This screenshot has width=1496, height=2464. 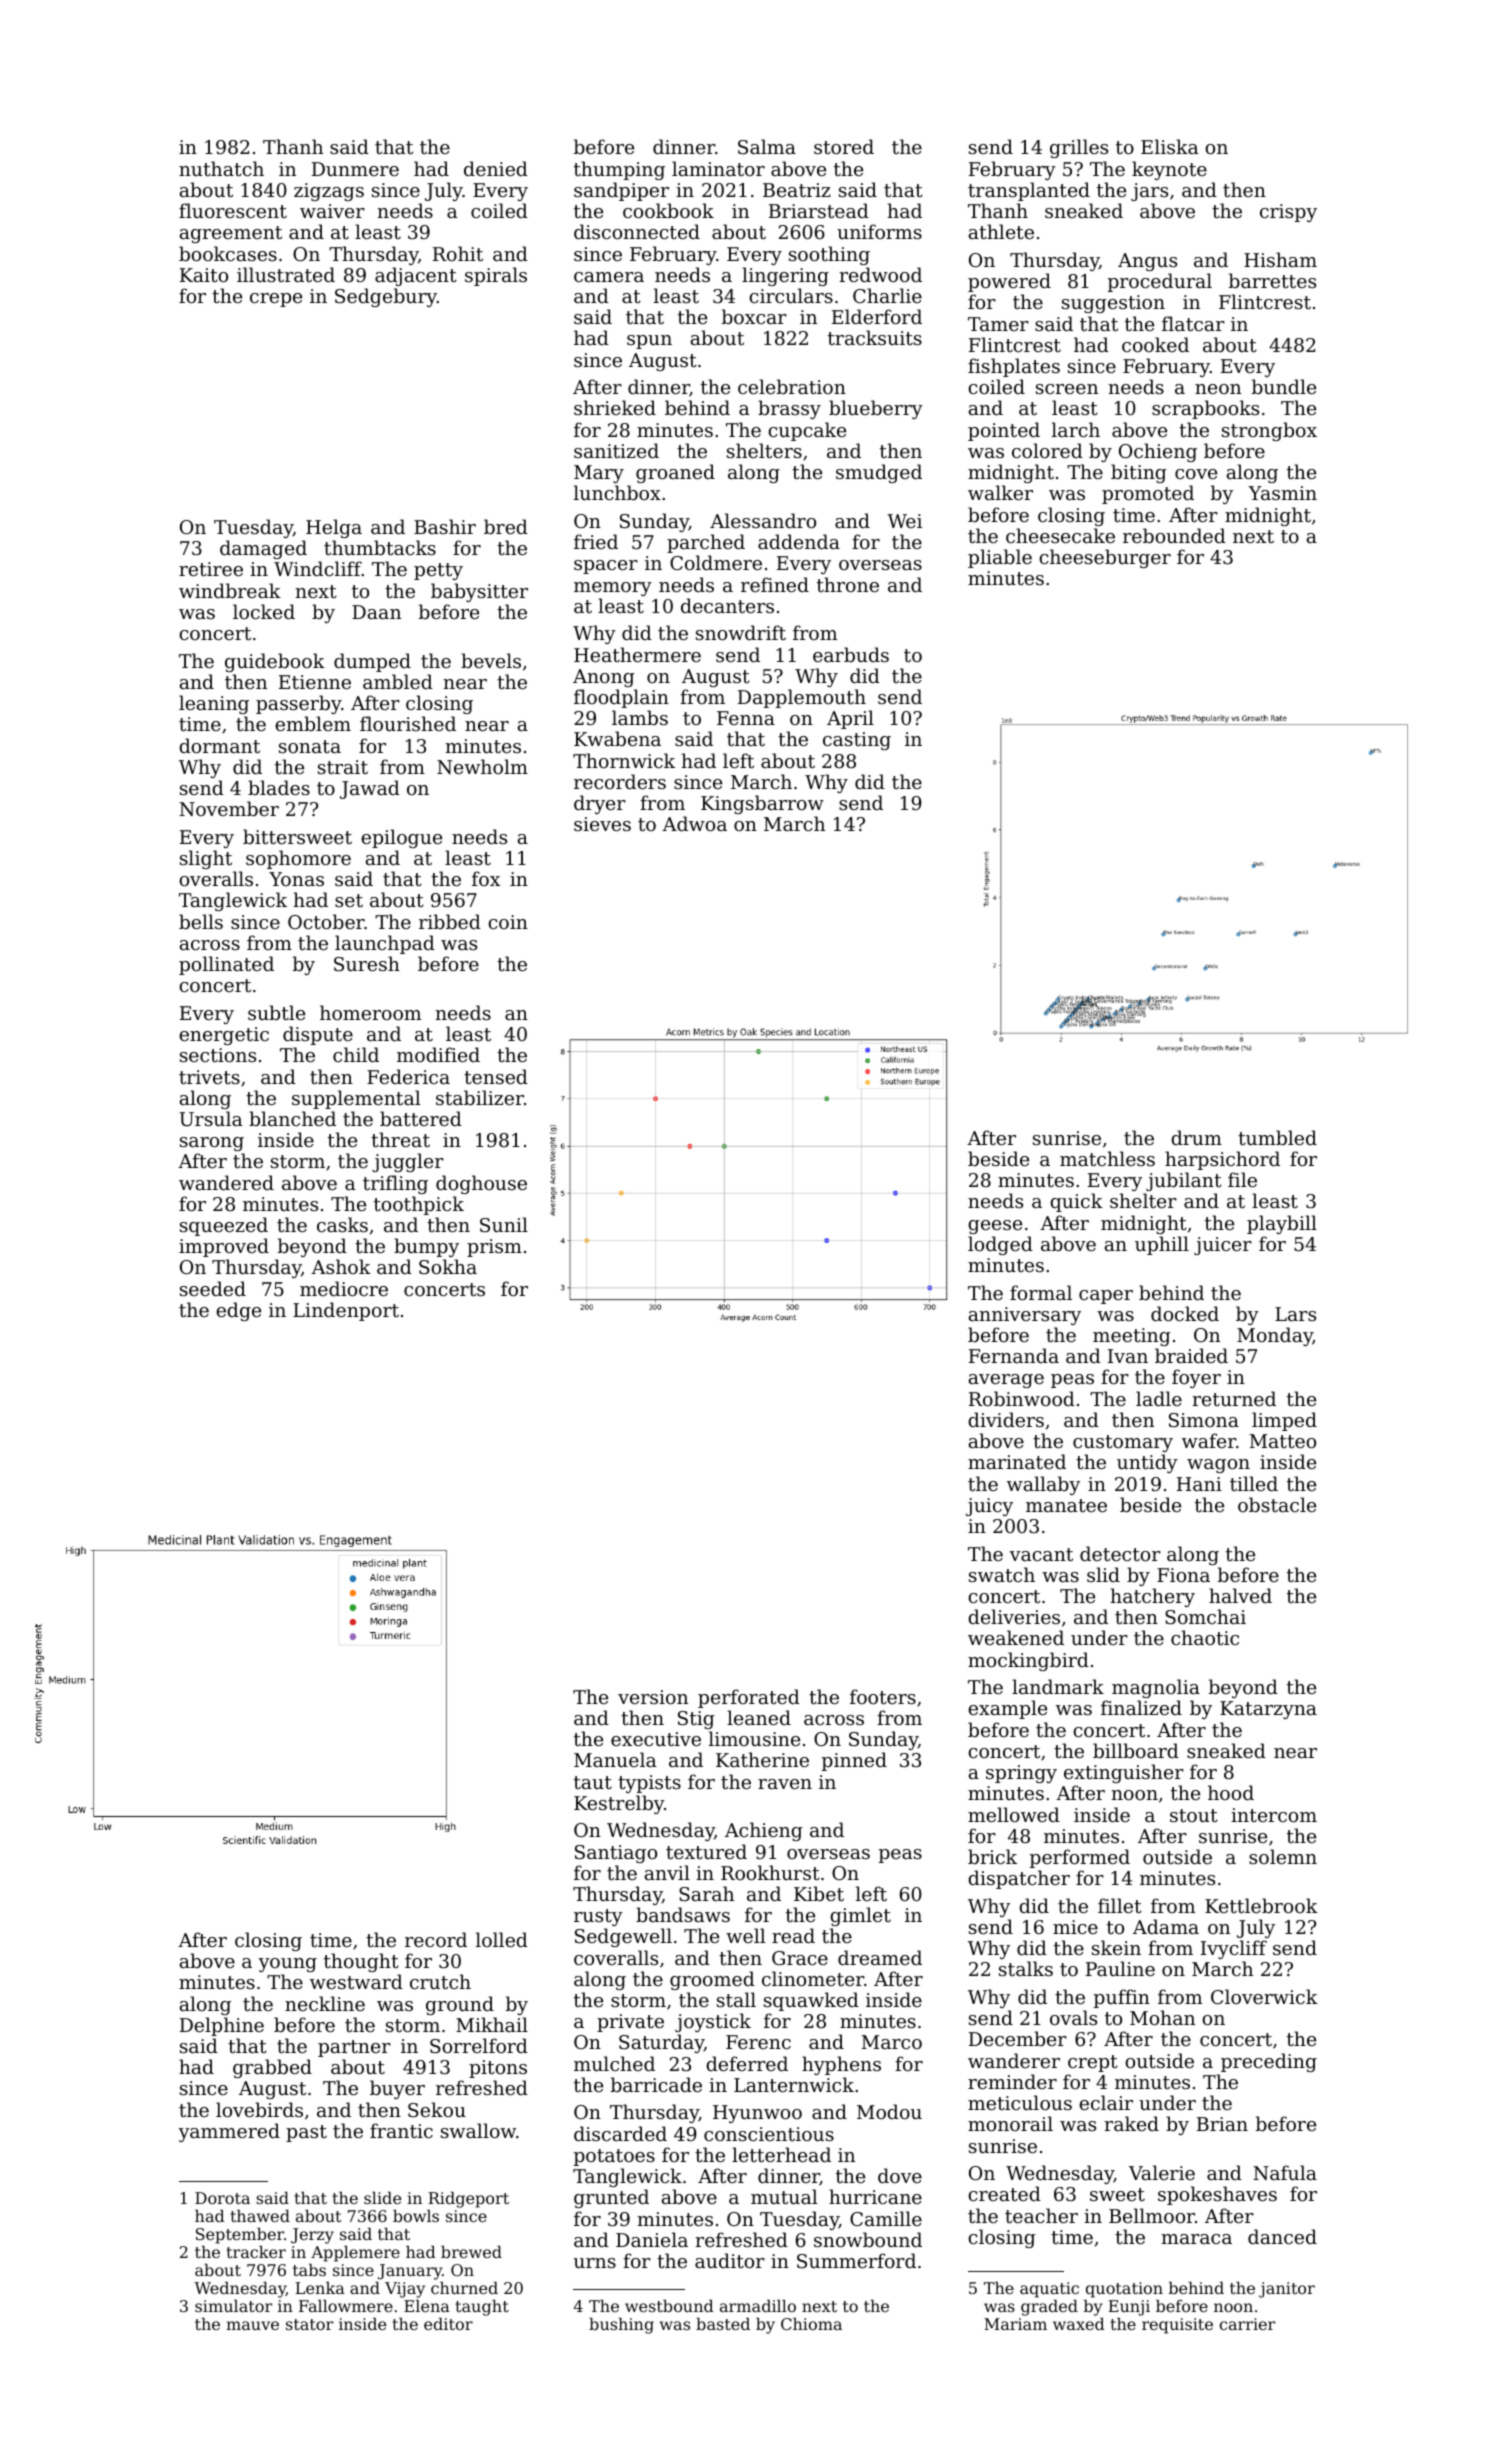 I want to click on Bashir, so click(x=445, y=526).
